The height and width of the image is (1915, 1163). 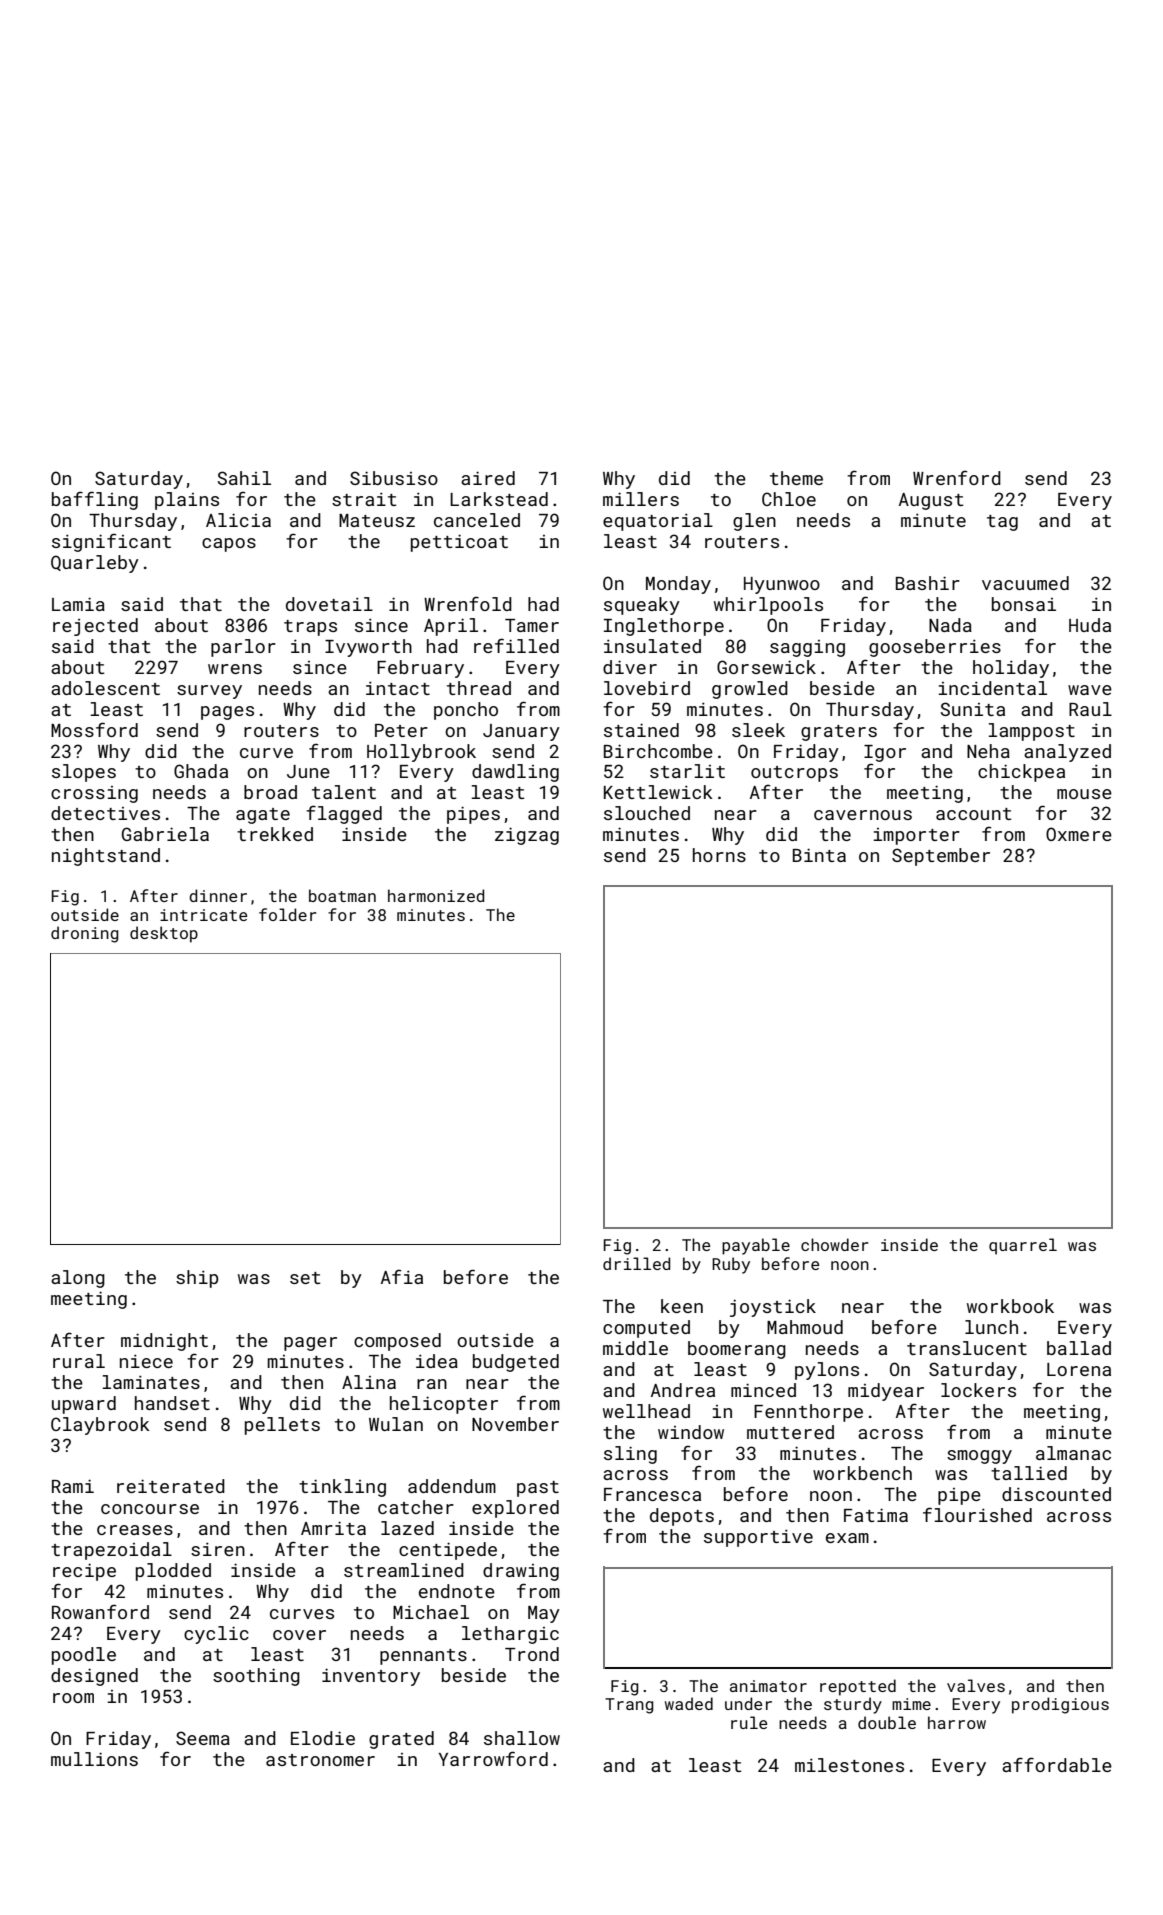 What do you see at coordinates (287, 914) in the image?
I see `folder` at bounding box center [287, 914].
